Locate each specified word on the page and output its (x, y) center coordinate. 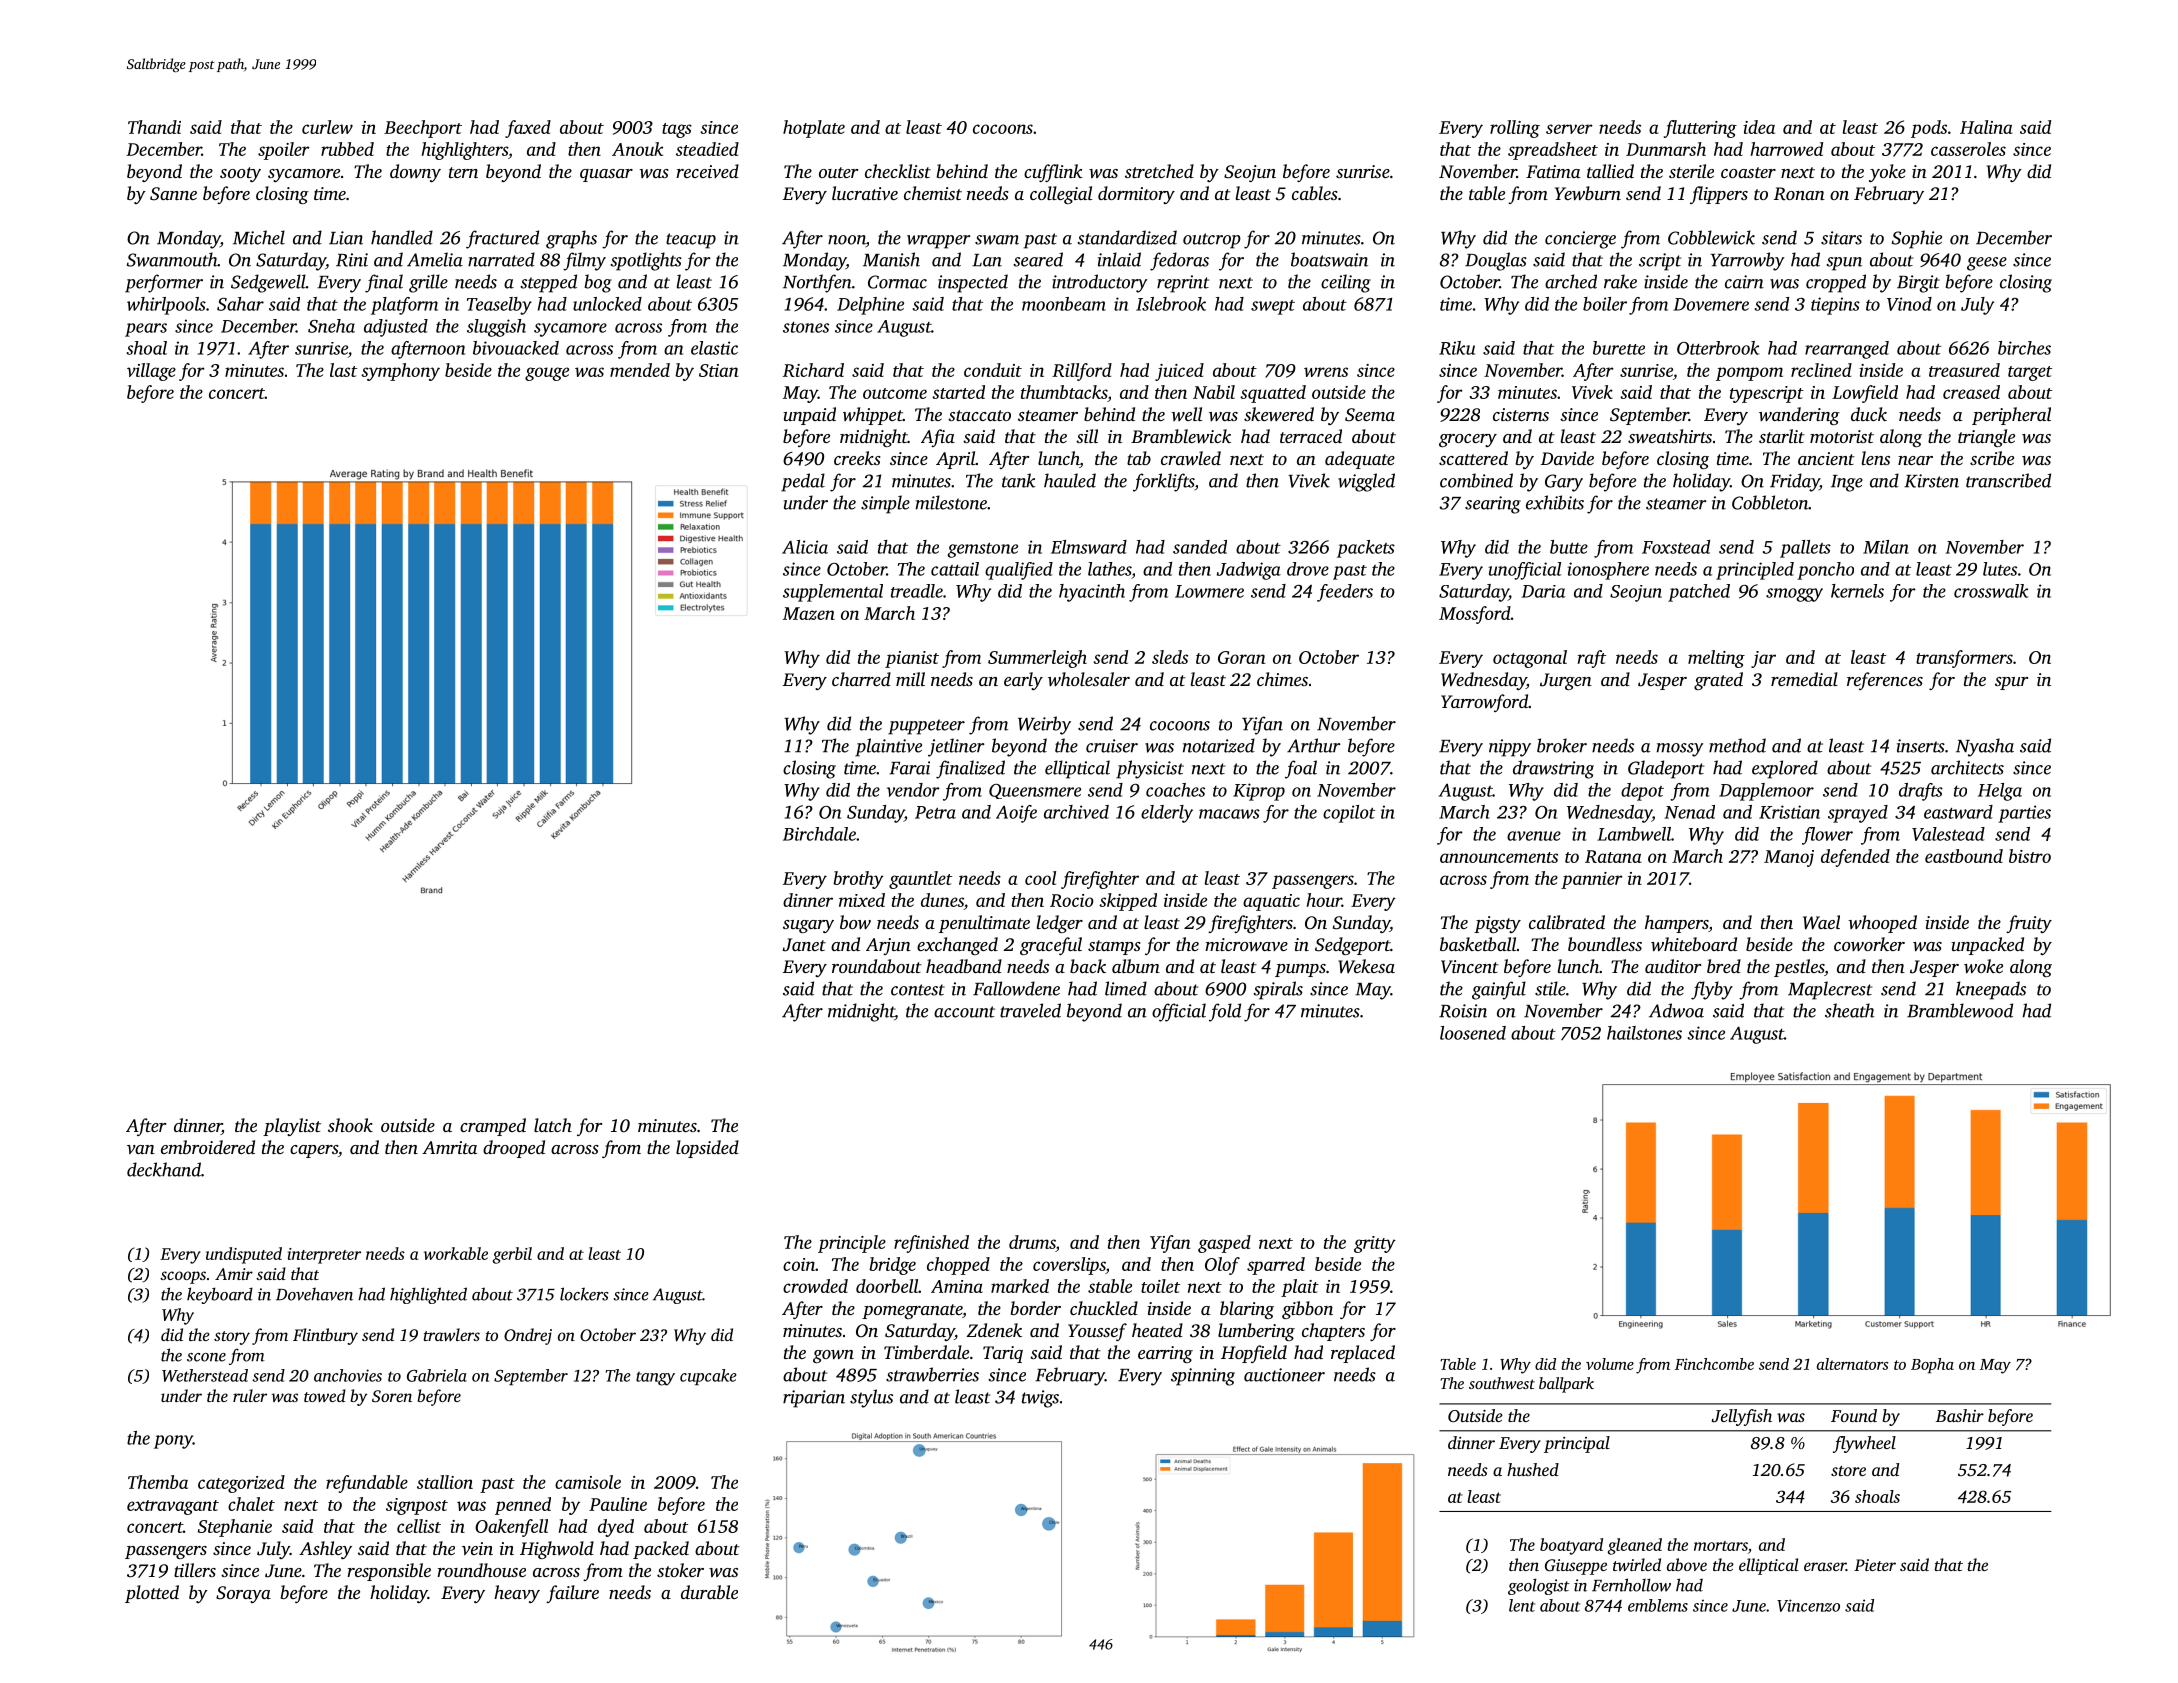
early (1023, 681)
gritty (1375, 1244)
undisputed (244, 1255)
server (1569, 129)
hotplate (814, 129)
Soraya (243, 1594)
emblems (1658, 1605)
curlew (327, 127)
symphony (400, 372)
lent (1522, 1605)
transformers (1964, 659)
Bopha (1932, 1366)
